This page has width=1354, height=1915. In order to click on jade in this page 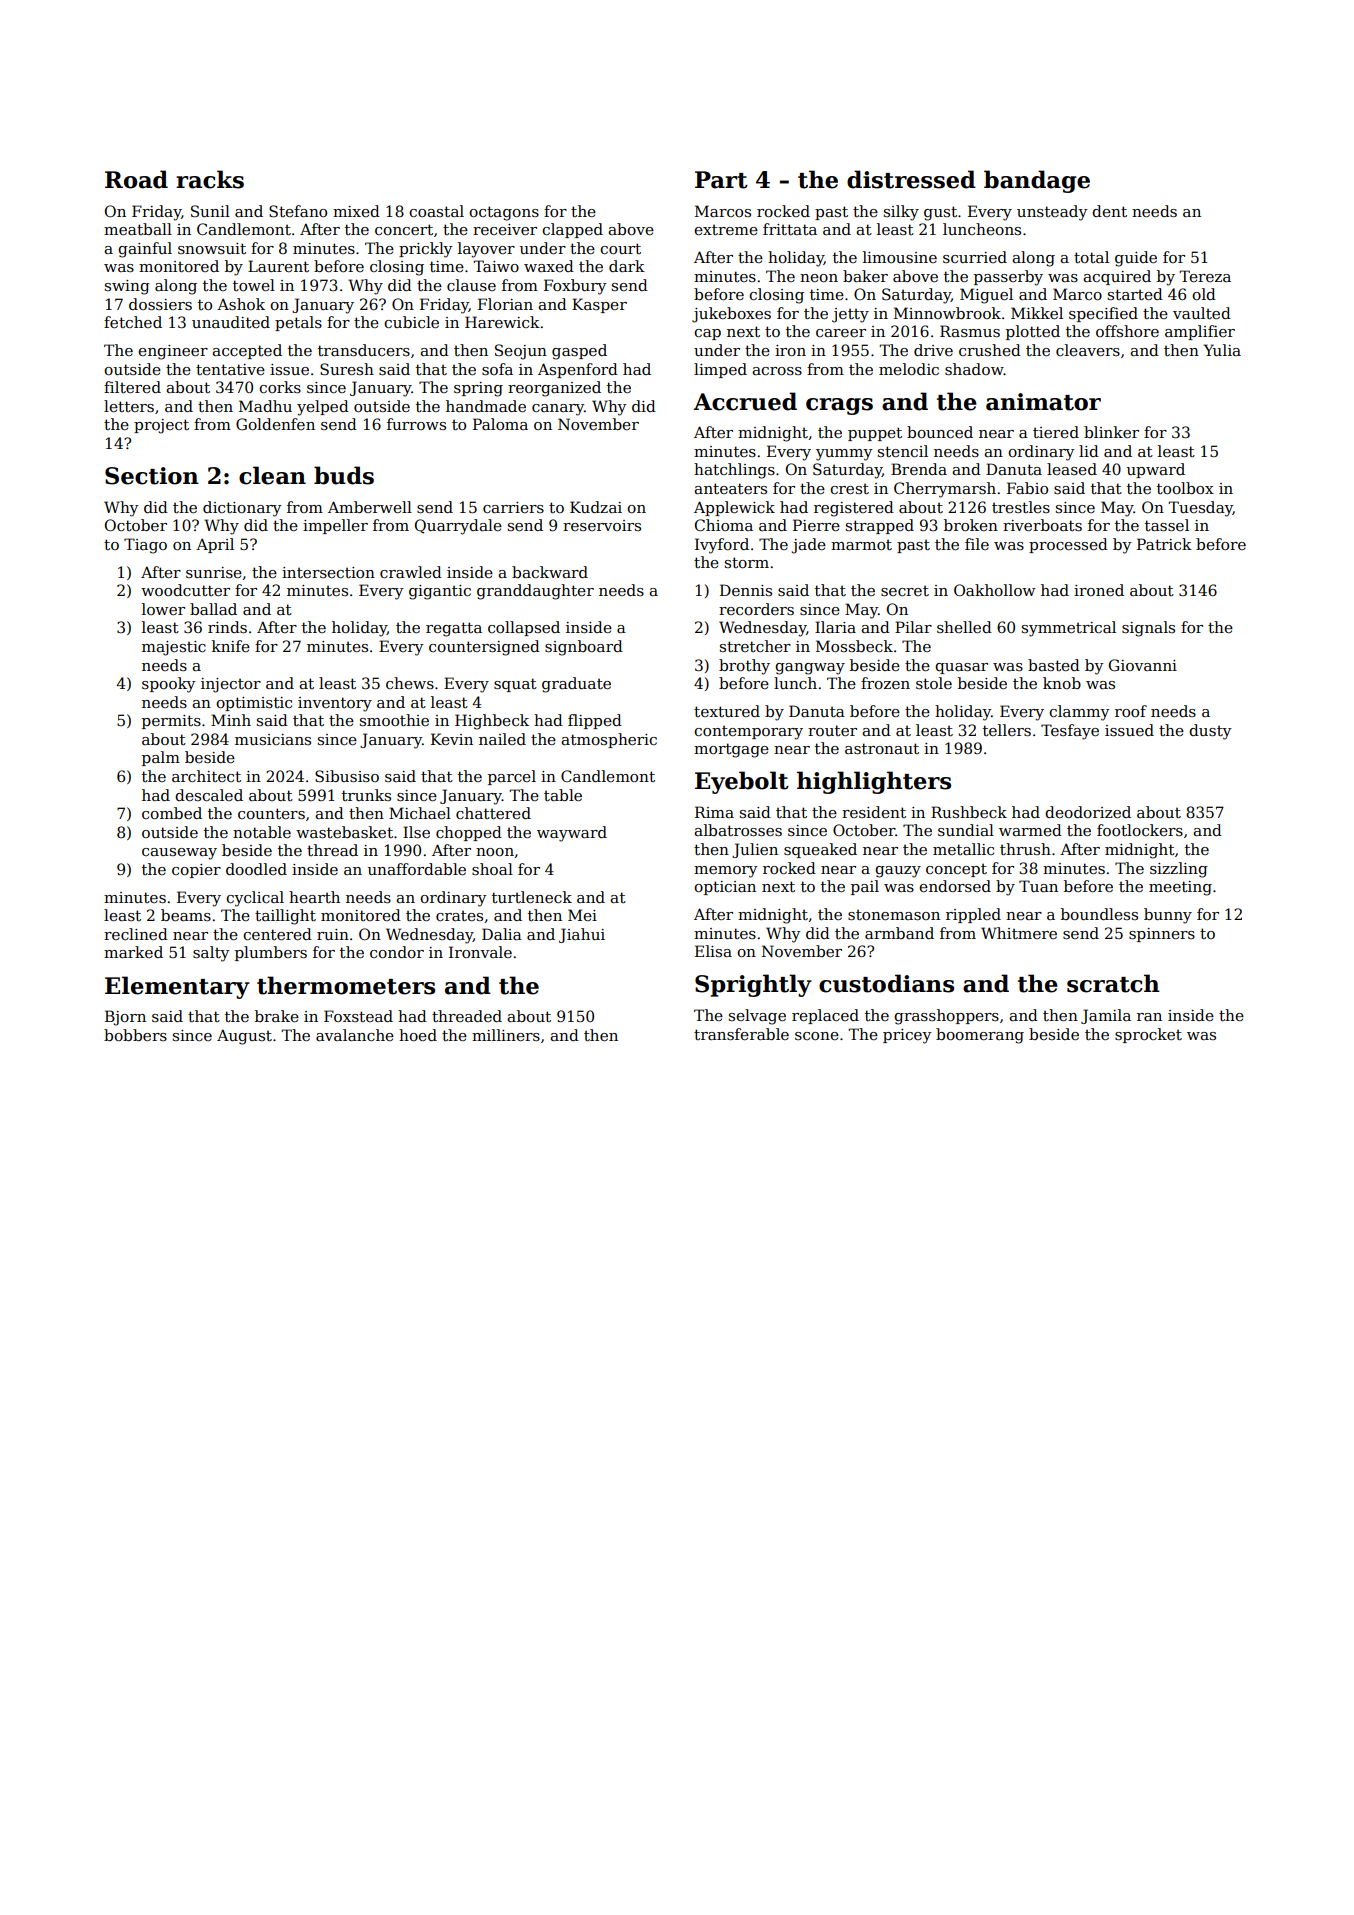, I will do `click(809, 546)`.
